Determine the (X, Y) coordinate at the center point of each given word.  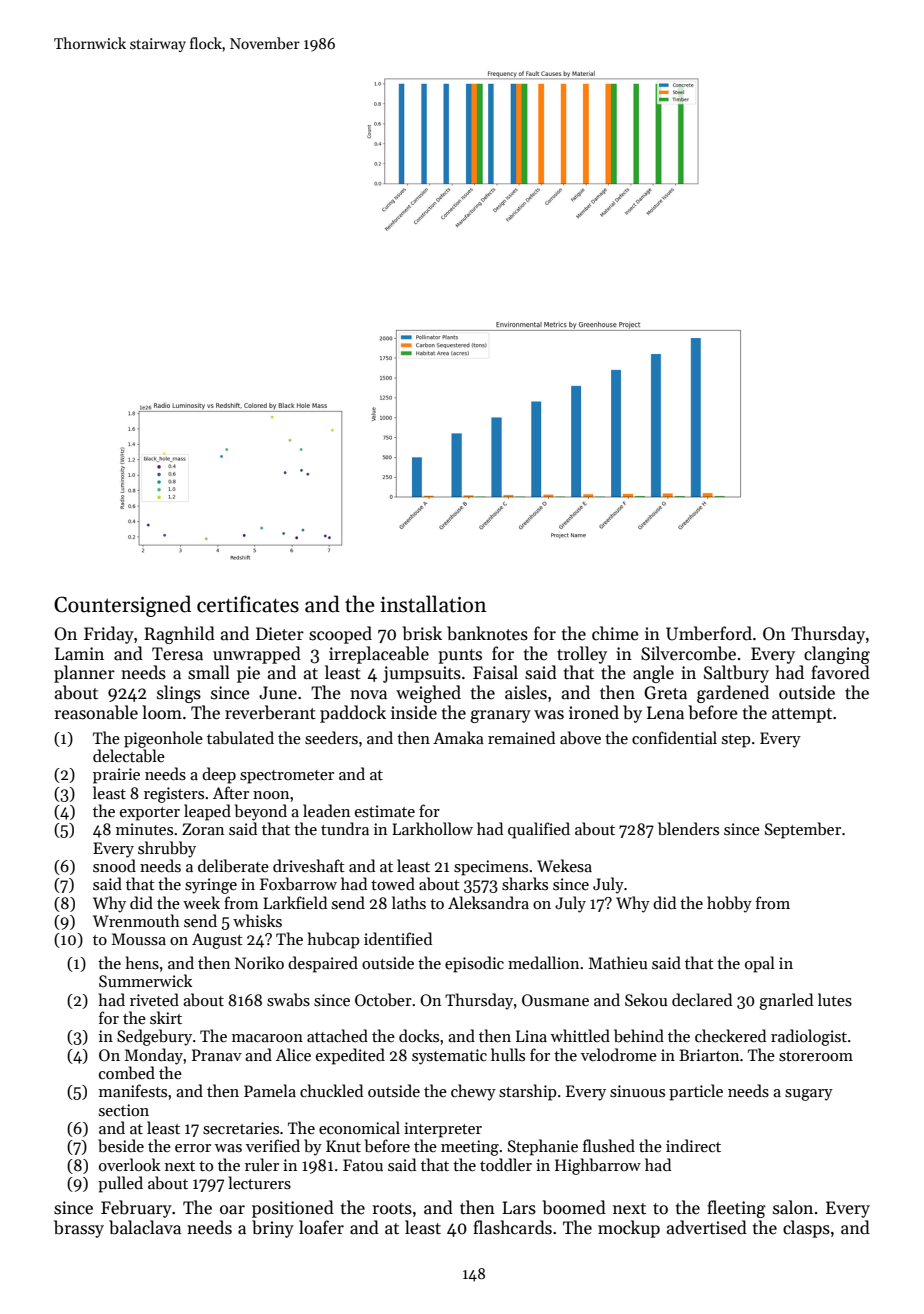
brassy (79, 1229)
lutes (835, 1000)
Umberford (709, 633)
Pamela (270, 1090)
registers (174, 795)
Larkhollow (432, 828)
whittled (580, 1035)
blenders (688, 829)
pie (248, 674)
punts (460, 656)
